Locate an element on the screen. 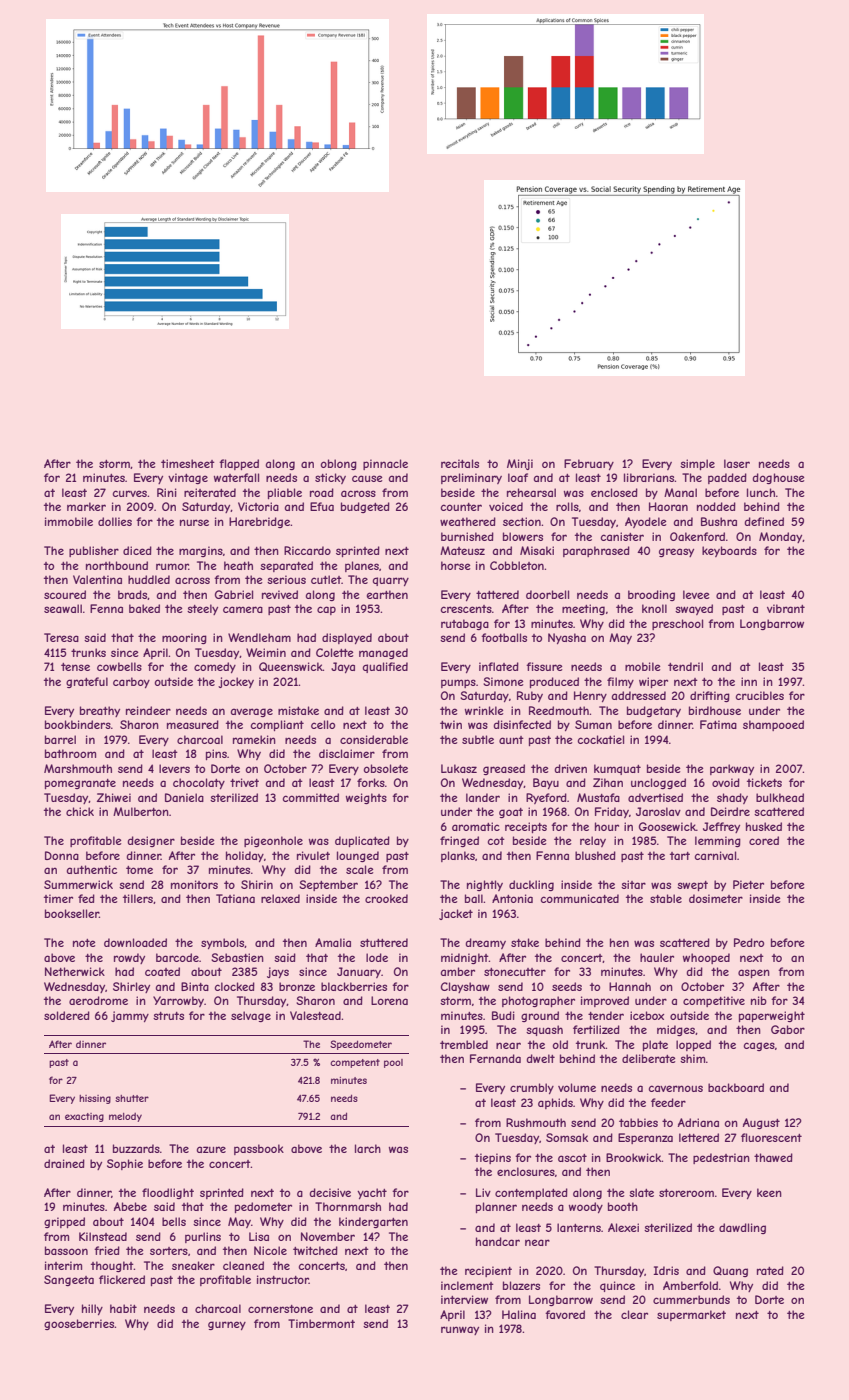 The height and width of the screenshot is (1400, 849). recitals is located at coordinates (460, 463).
